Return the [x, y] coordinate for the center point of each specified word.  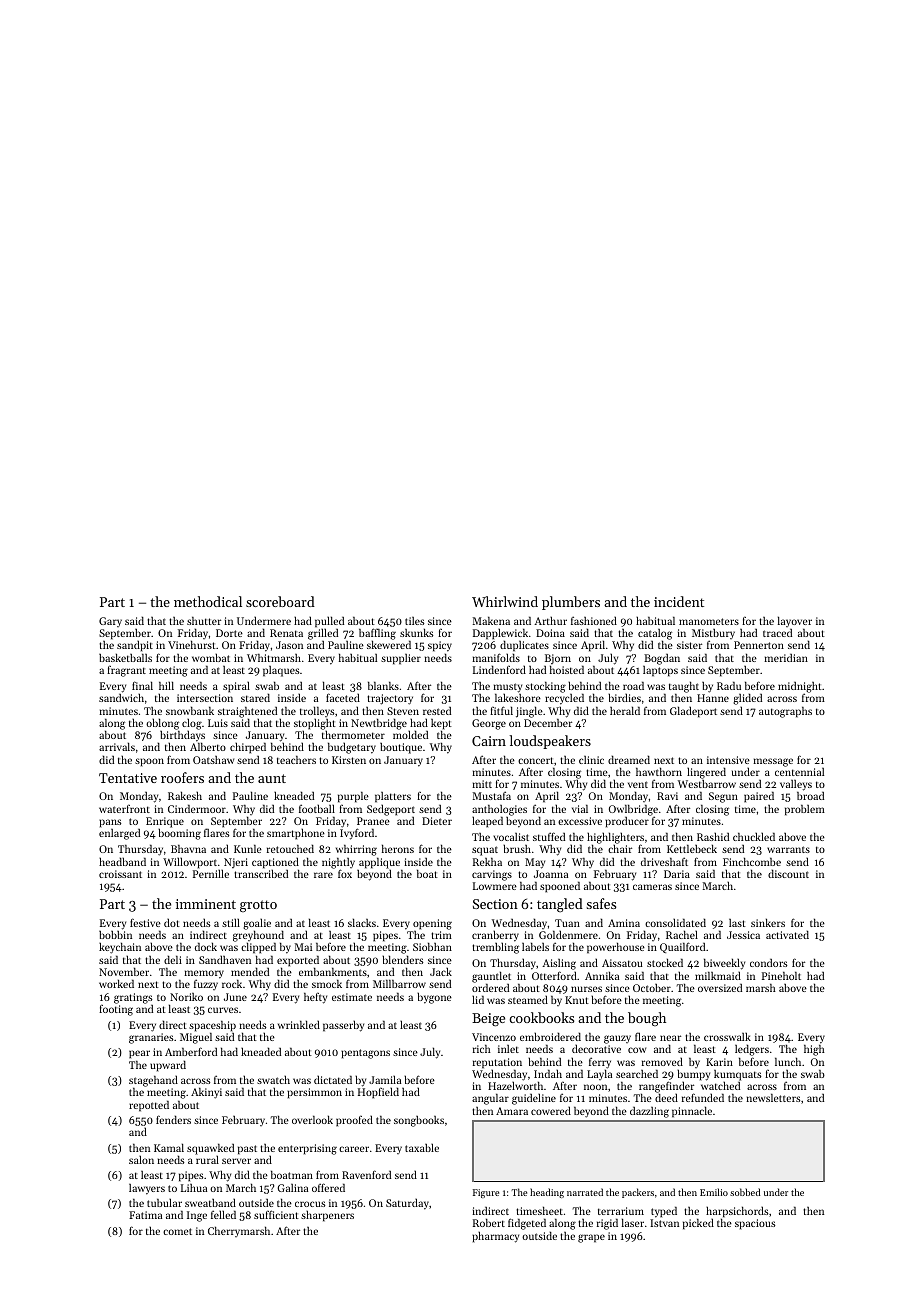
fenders [173, 1119]
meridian [786, 658]
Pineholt [781, 975]
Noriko [186, 997]
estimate [352, 997]
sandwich [121, 698]
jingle [529, 712]
